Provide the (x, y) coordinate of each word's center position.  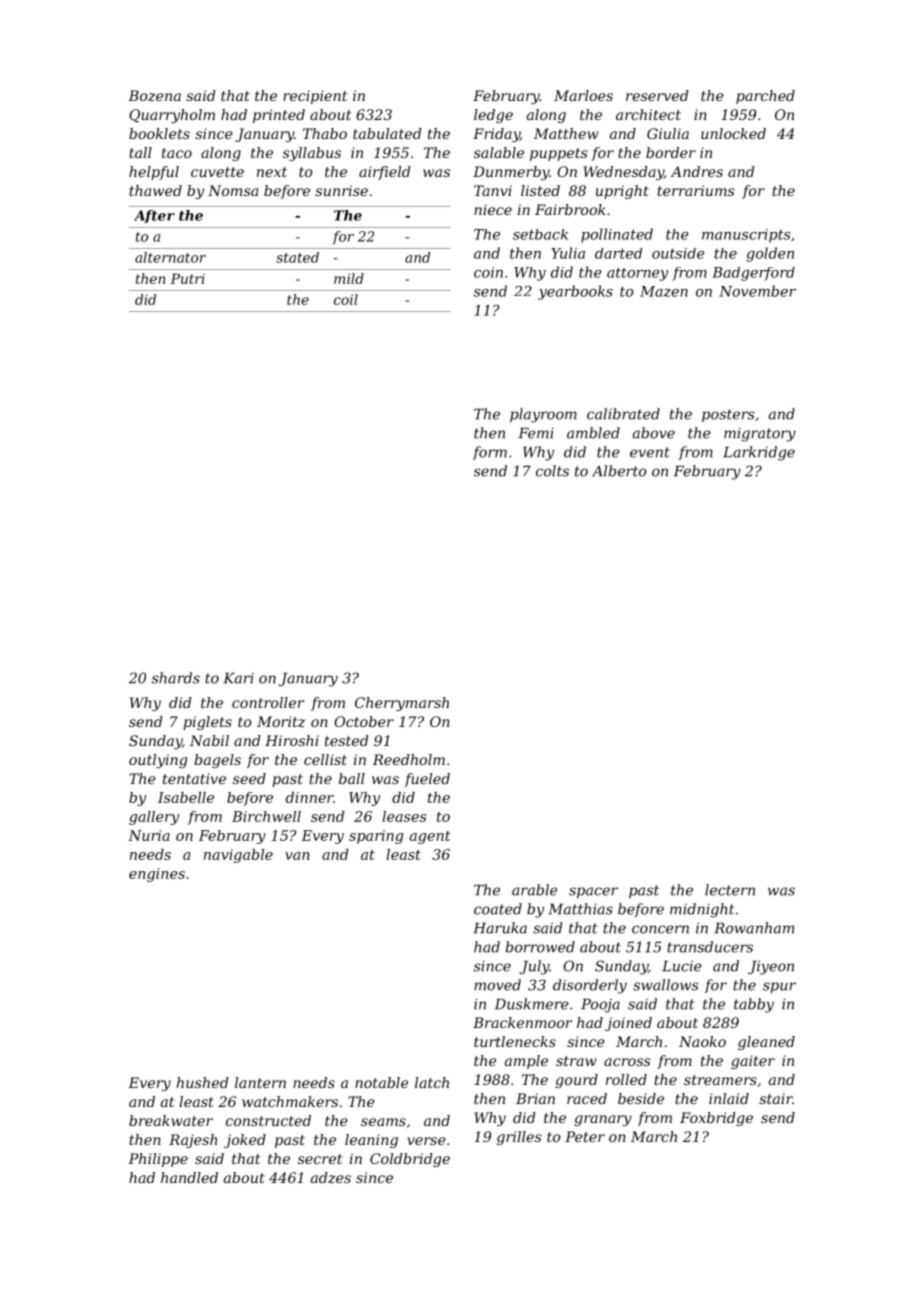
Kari (238, 678)
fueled (427, 780)
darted (618, 253)
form (490, 453)
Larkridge (759, 453)
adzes (331, 1178)
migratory (760, 435)
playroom (543, 415)
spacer (593, 892)
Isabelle (186, 797)
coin (488, 272)
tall (140, 152)
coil (346, 299)
